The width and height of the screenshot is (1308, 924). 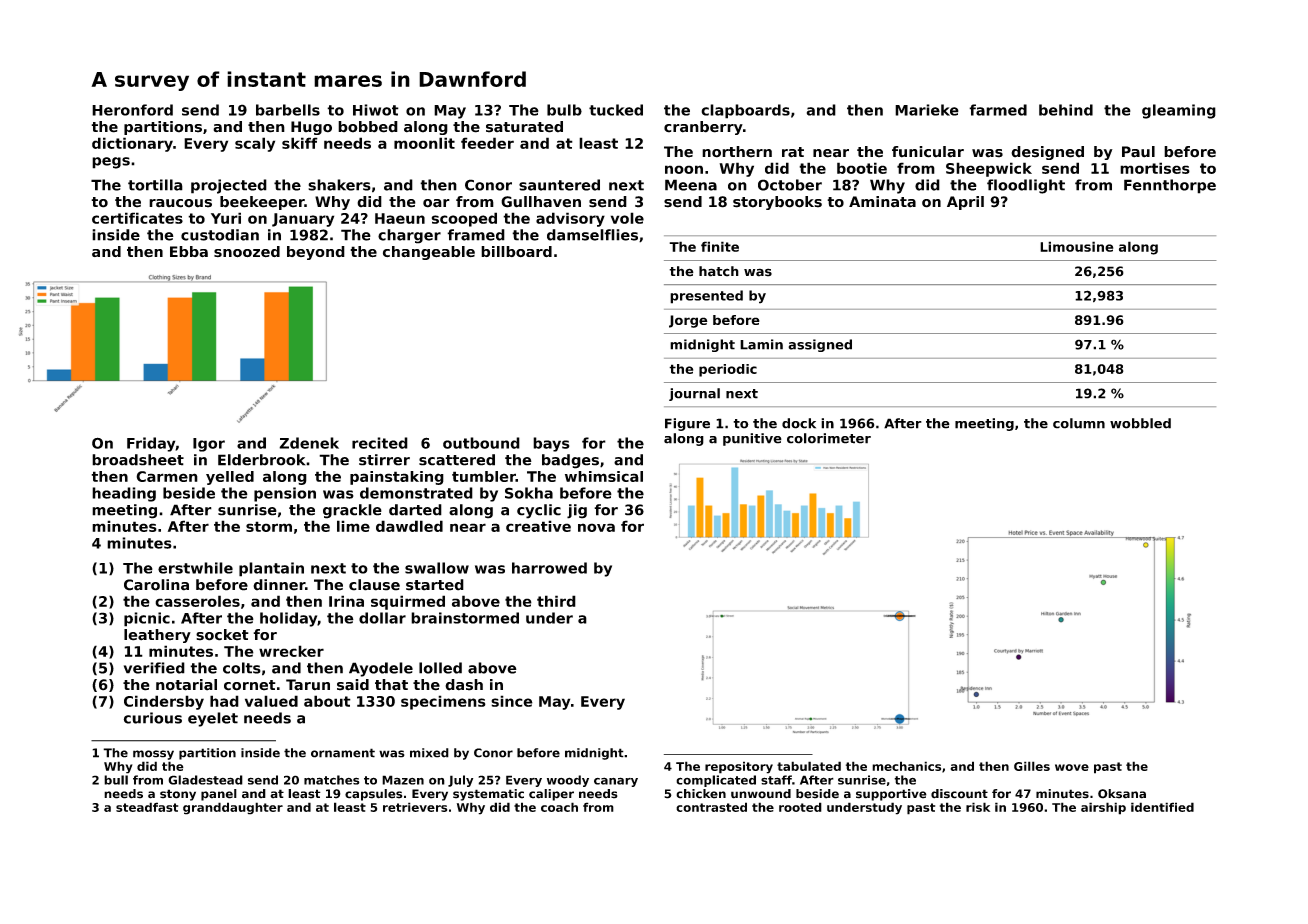 What do you see at coordinates (368, 127) in the screenshot?
I see `bobbed` at bounding box center [368, 127].
